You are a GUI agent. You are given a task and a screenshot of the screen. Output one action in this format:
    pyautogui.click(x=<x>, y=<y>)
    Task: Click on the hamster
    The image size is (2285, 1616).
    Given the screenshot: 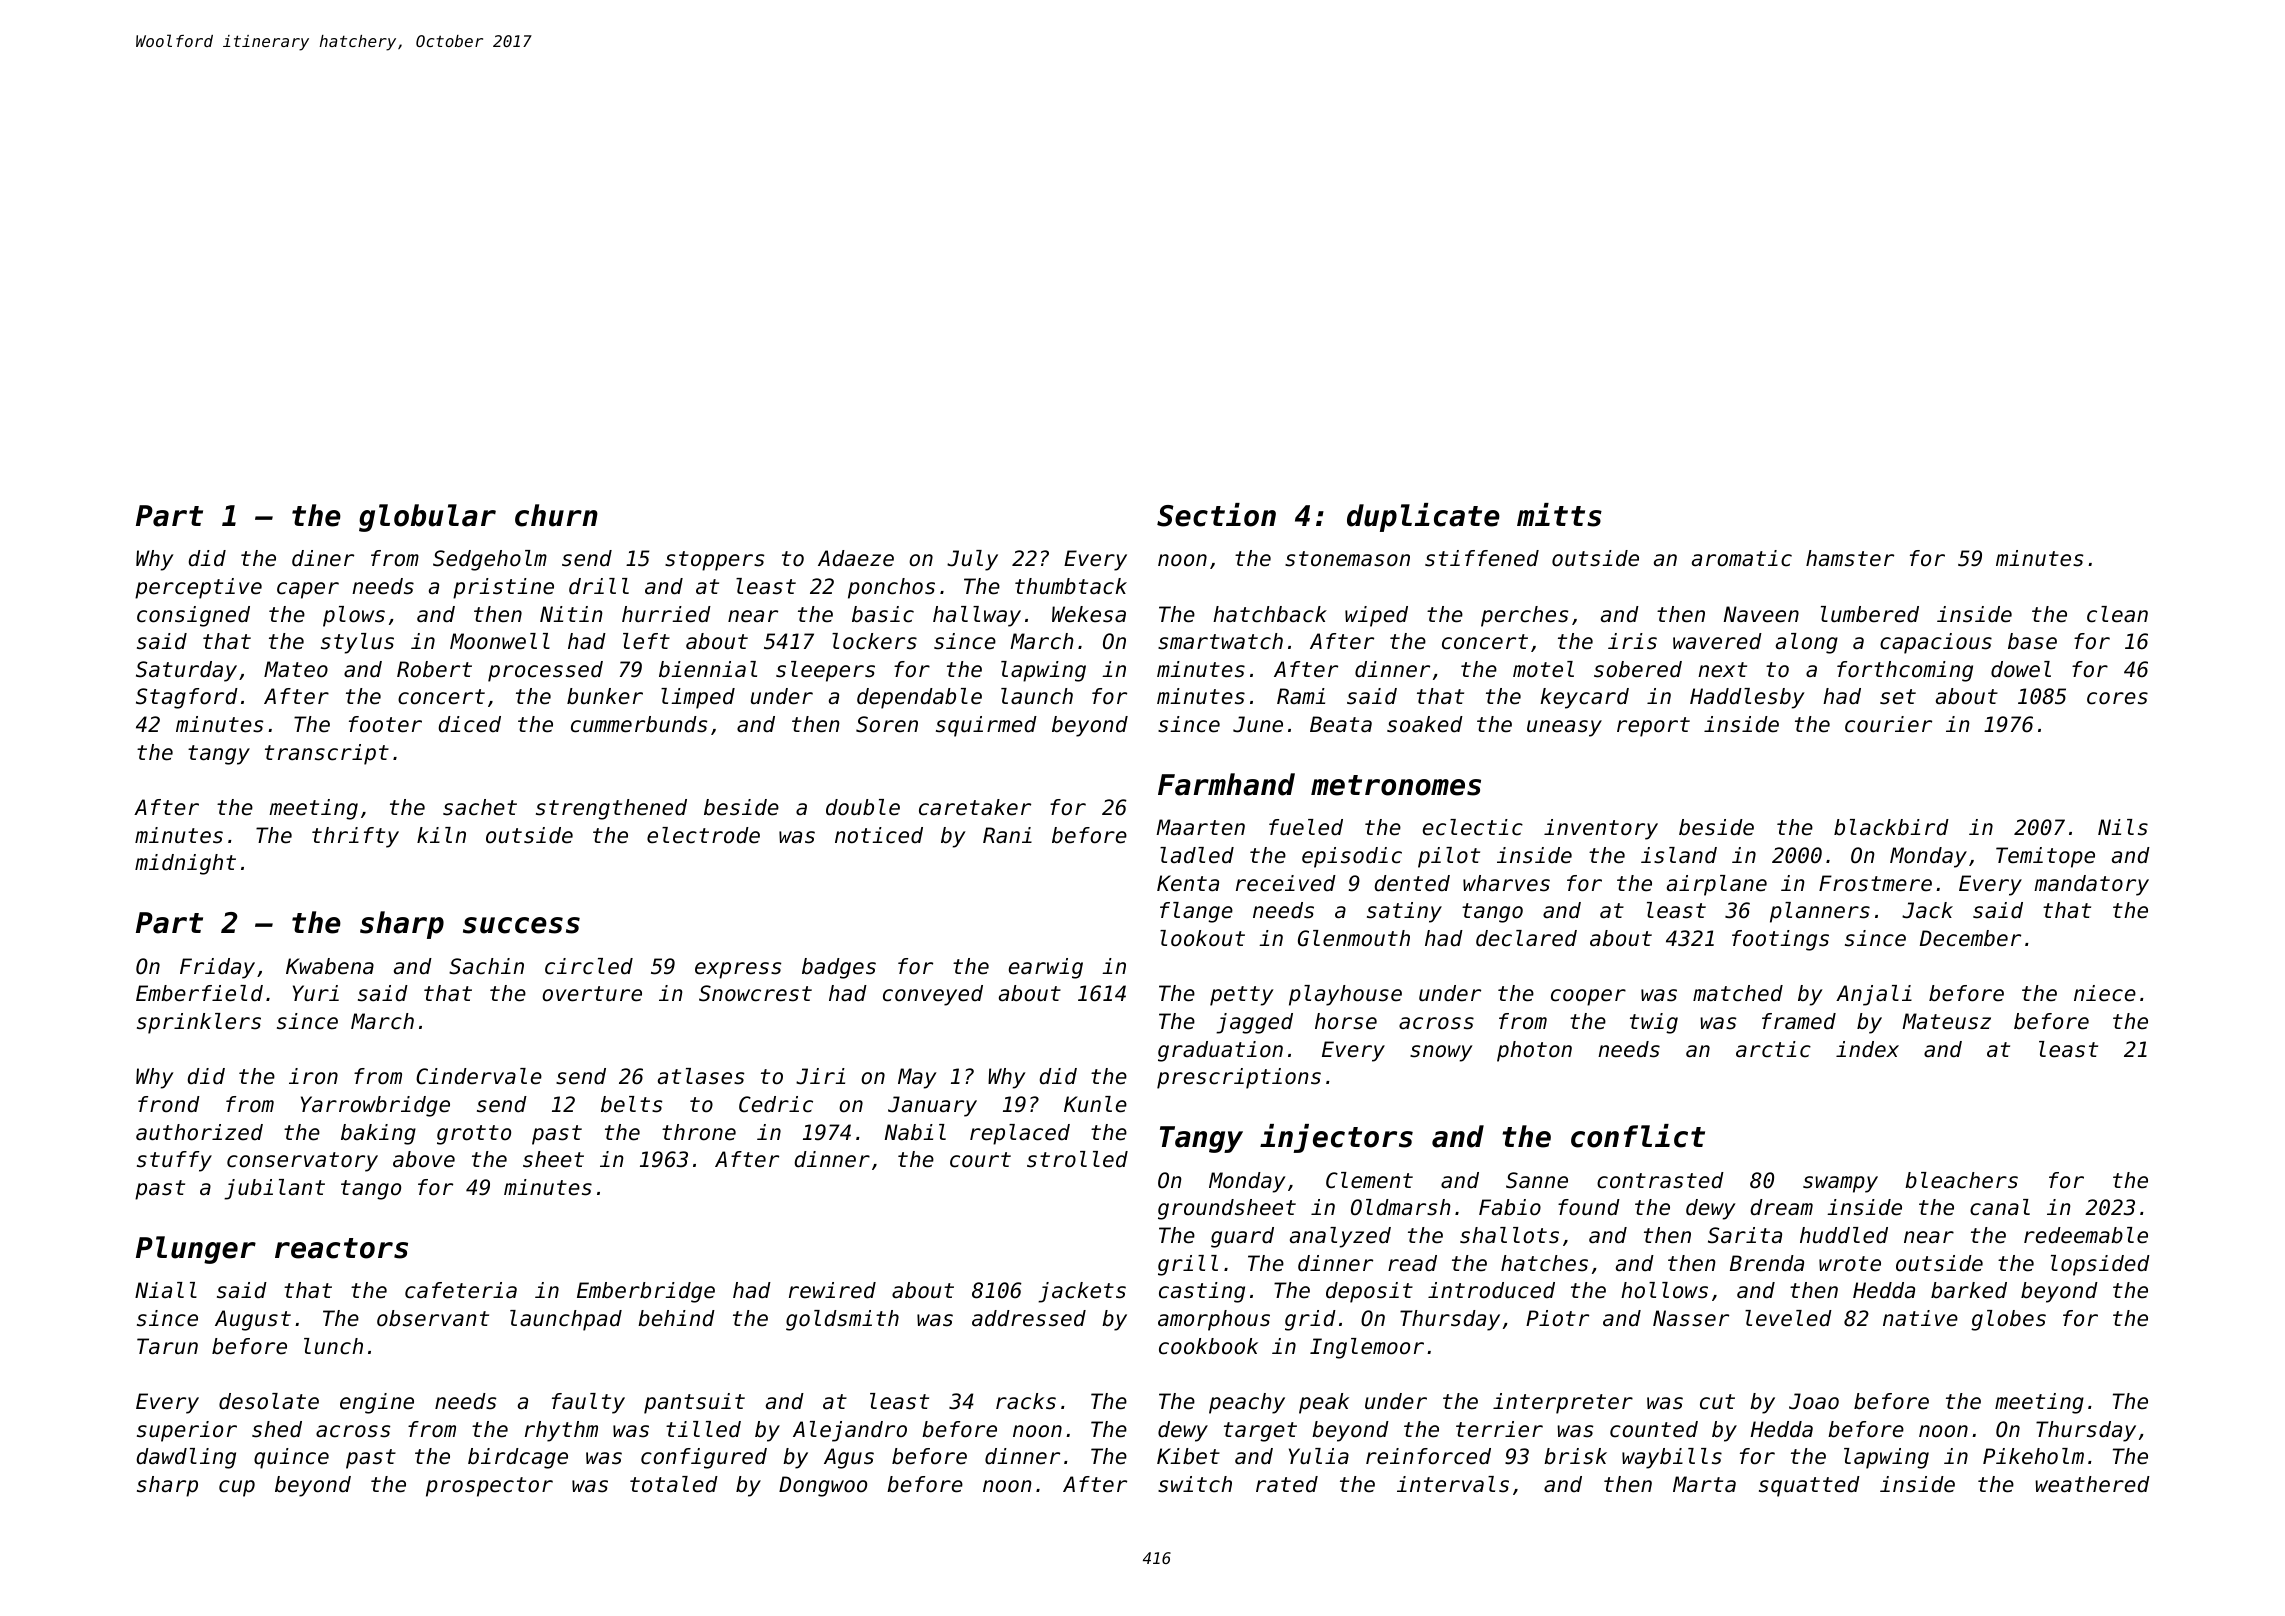 What is the action you would take?
    pyautogui.click(x=1850, y=558)
